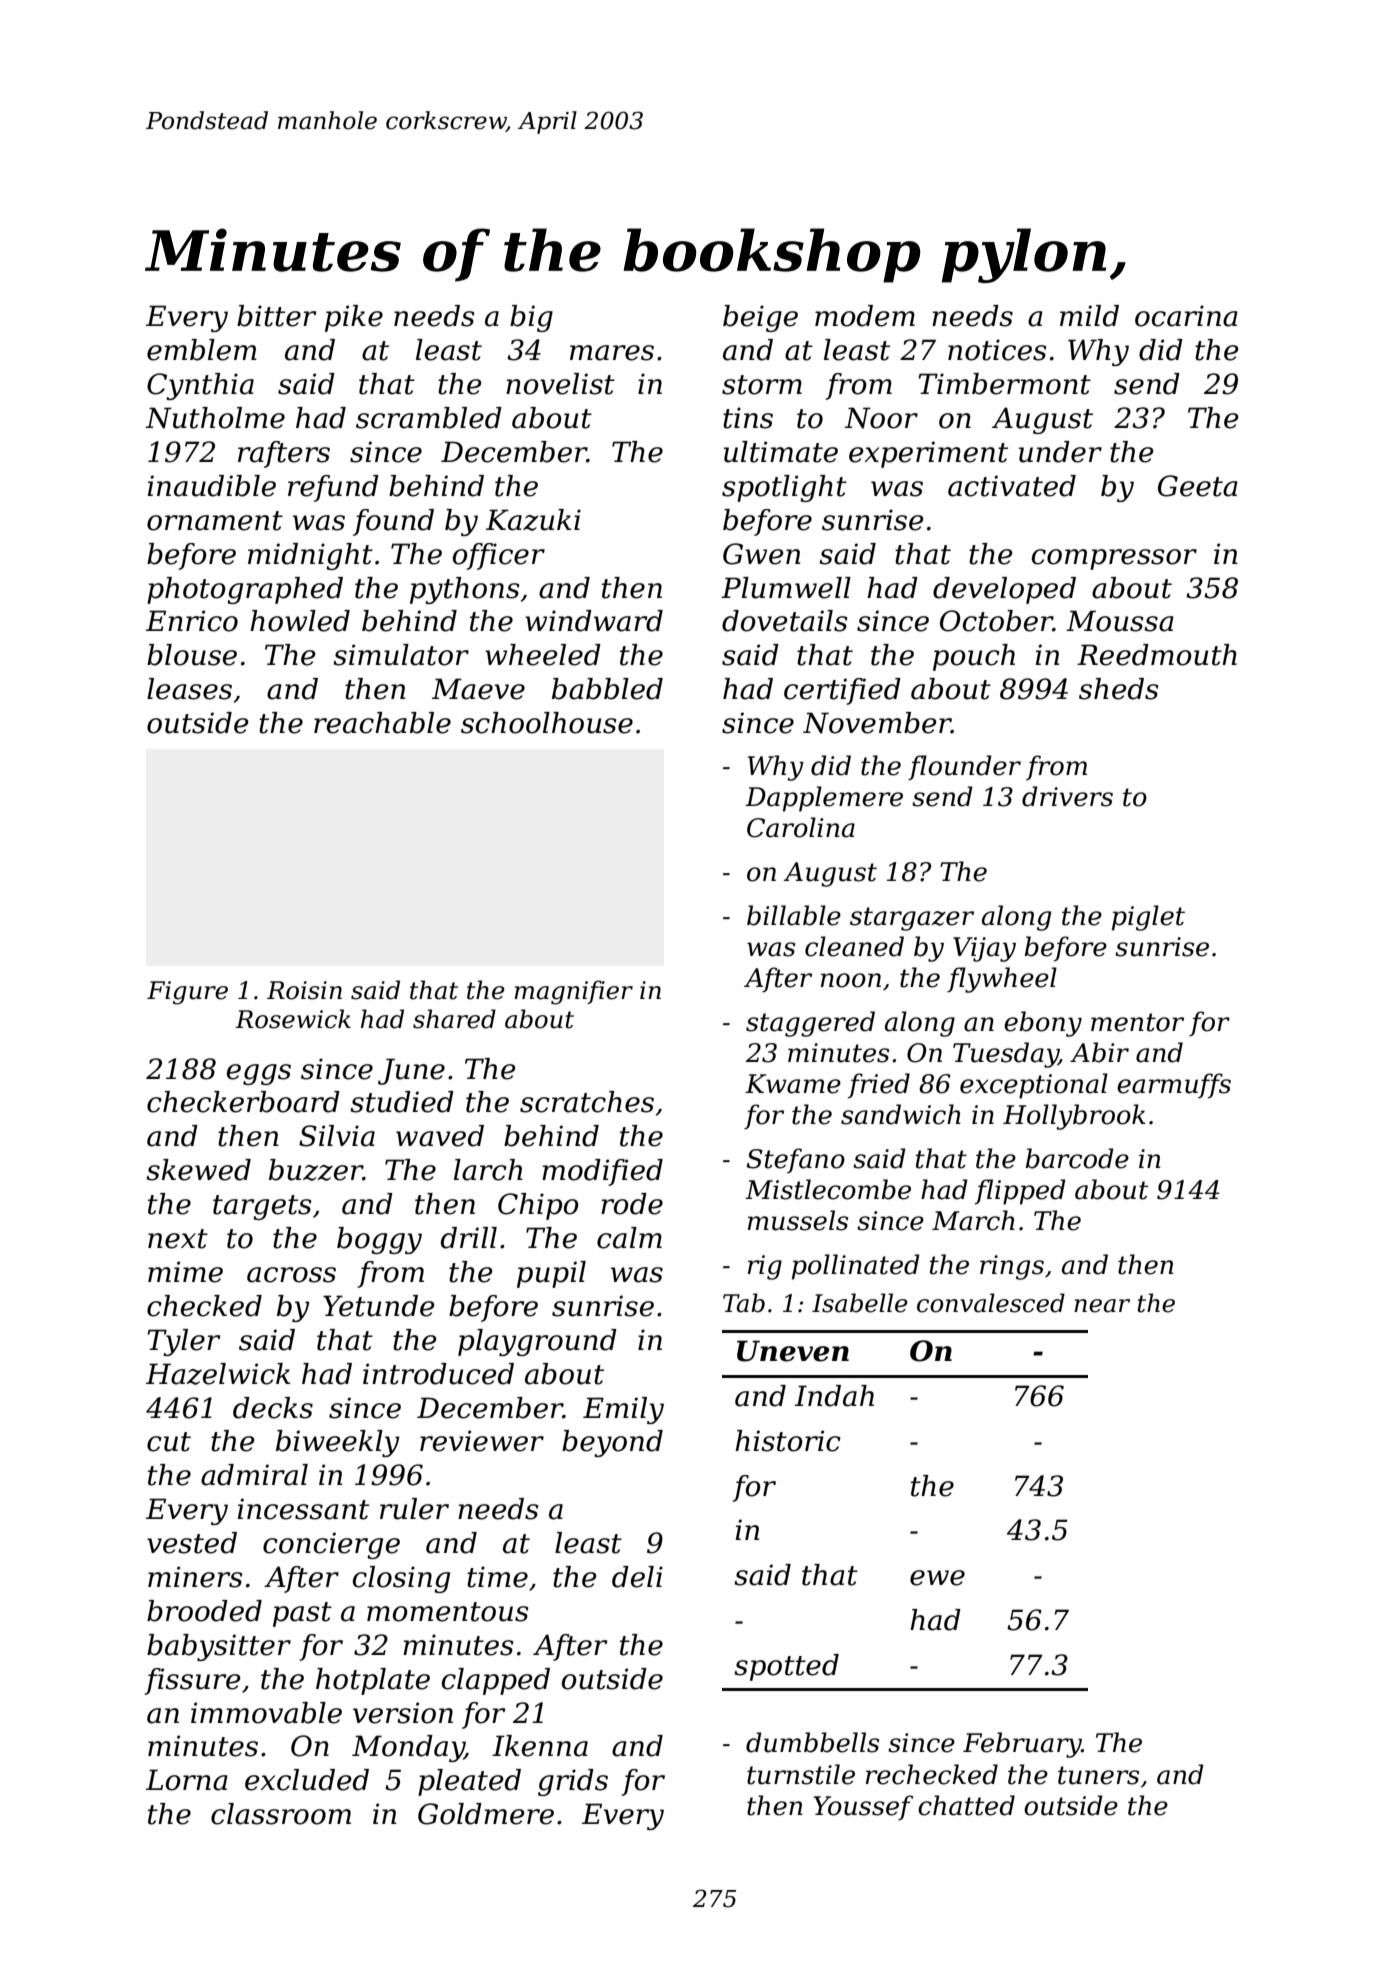 This screenshot has height=1969, width=1386. Describe the element at coordinates (429, 418) in the screenshot. I see `scrambled` at that location.
